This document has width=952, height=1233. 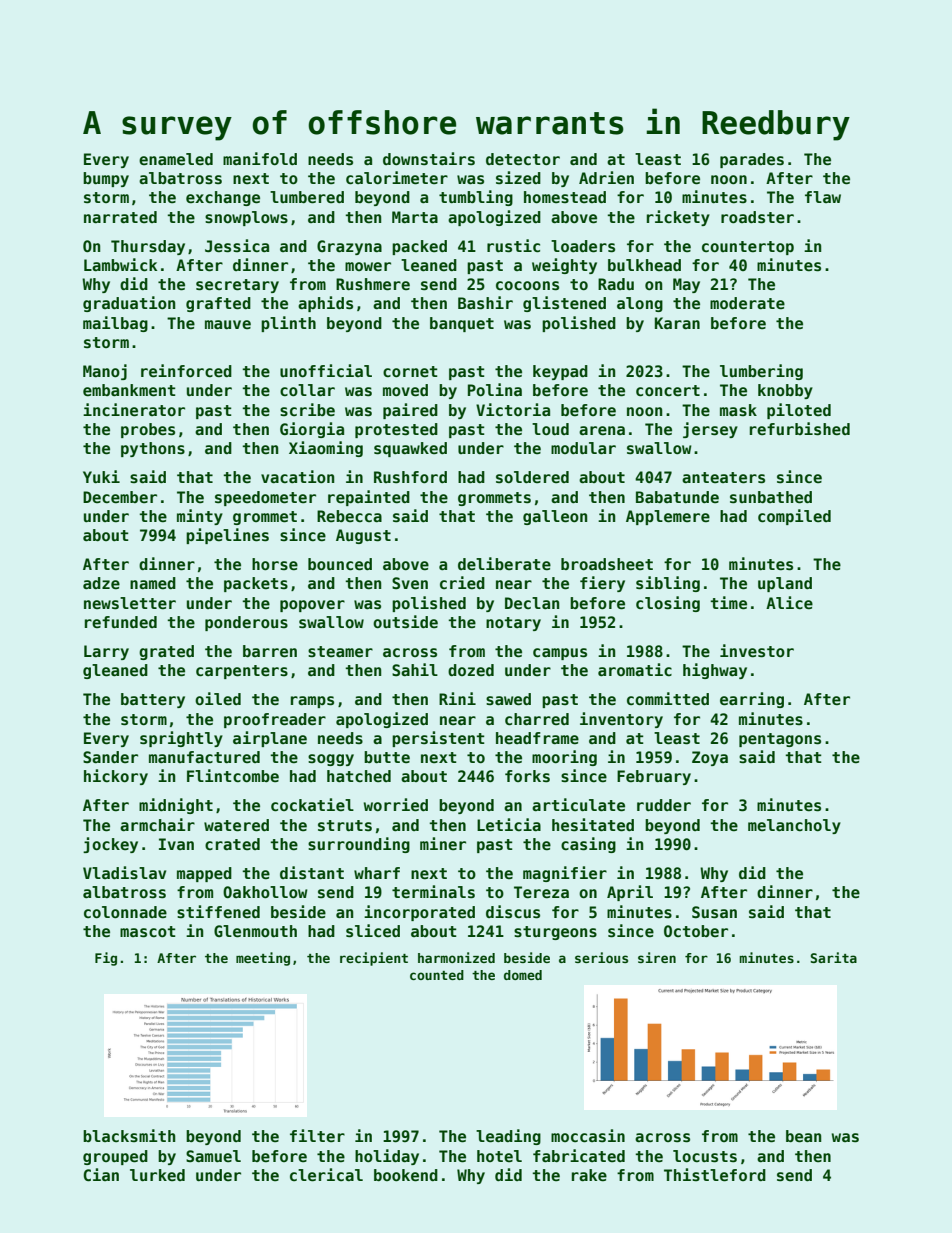 I want to click on sibling, so click(x=668, y=584).
